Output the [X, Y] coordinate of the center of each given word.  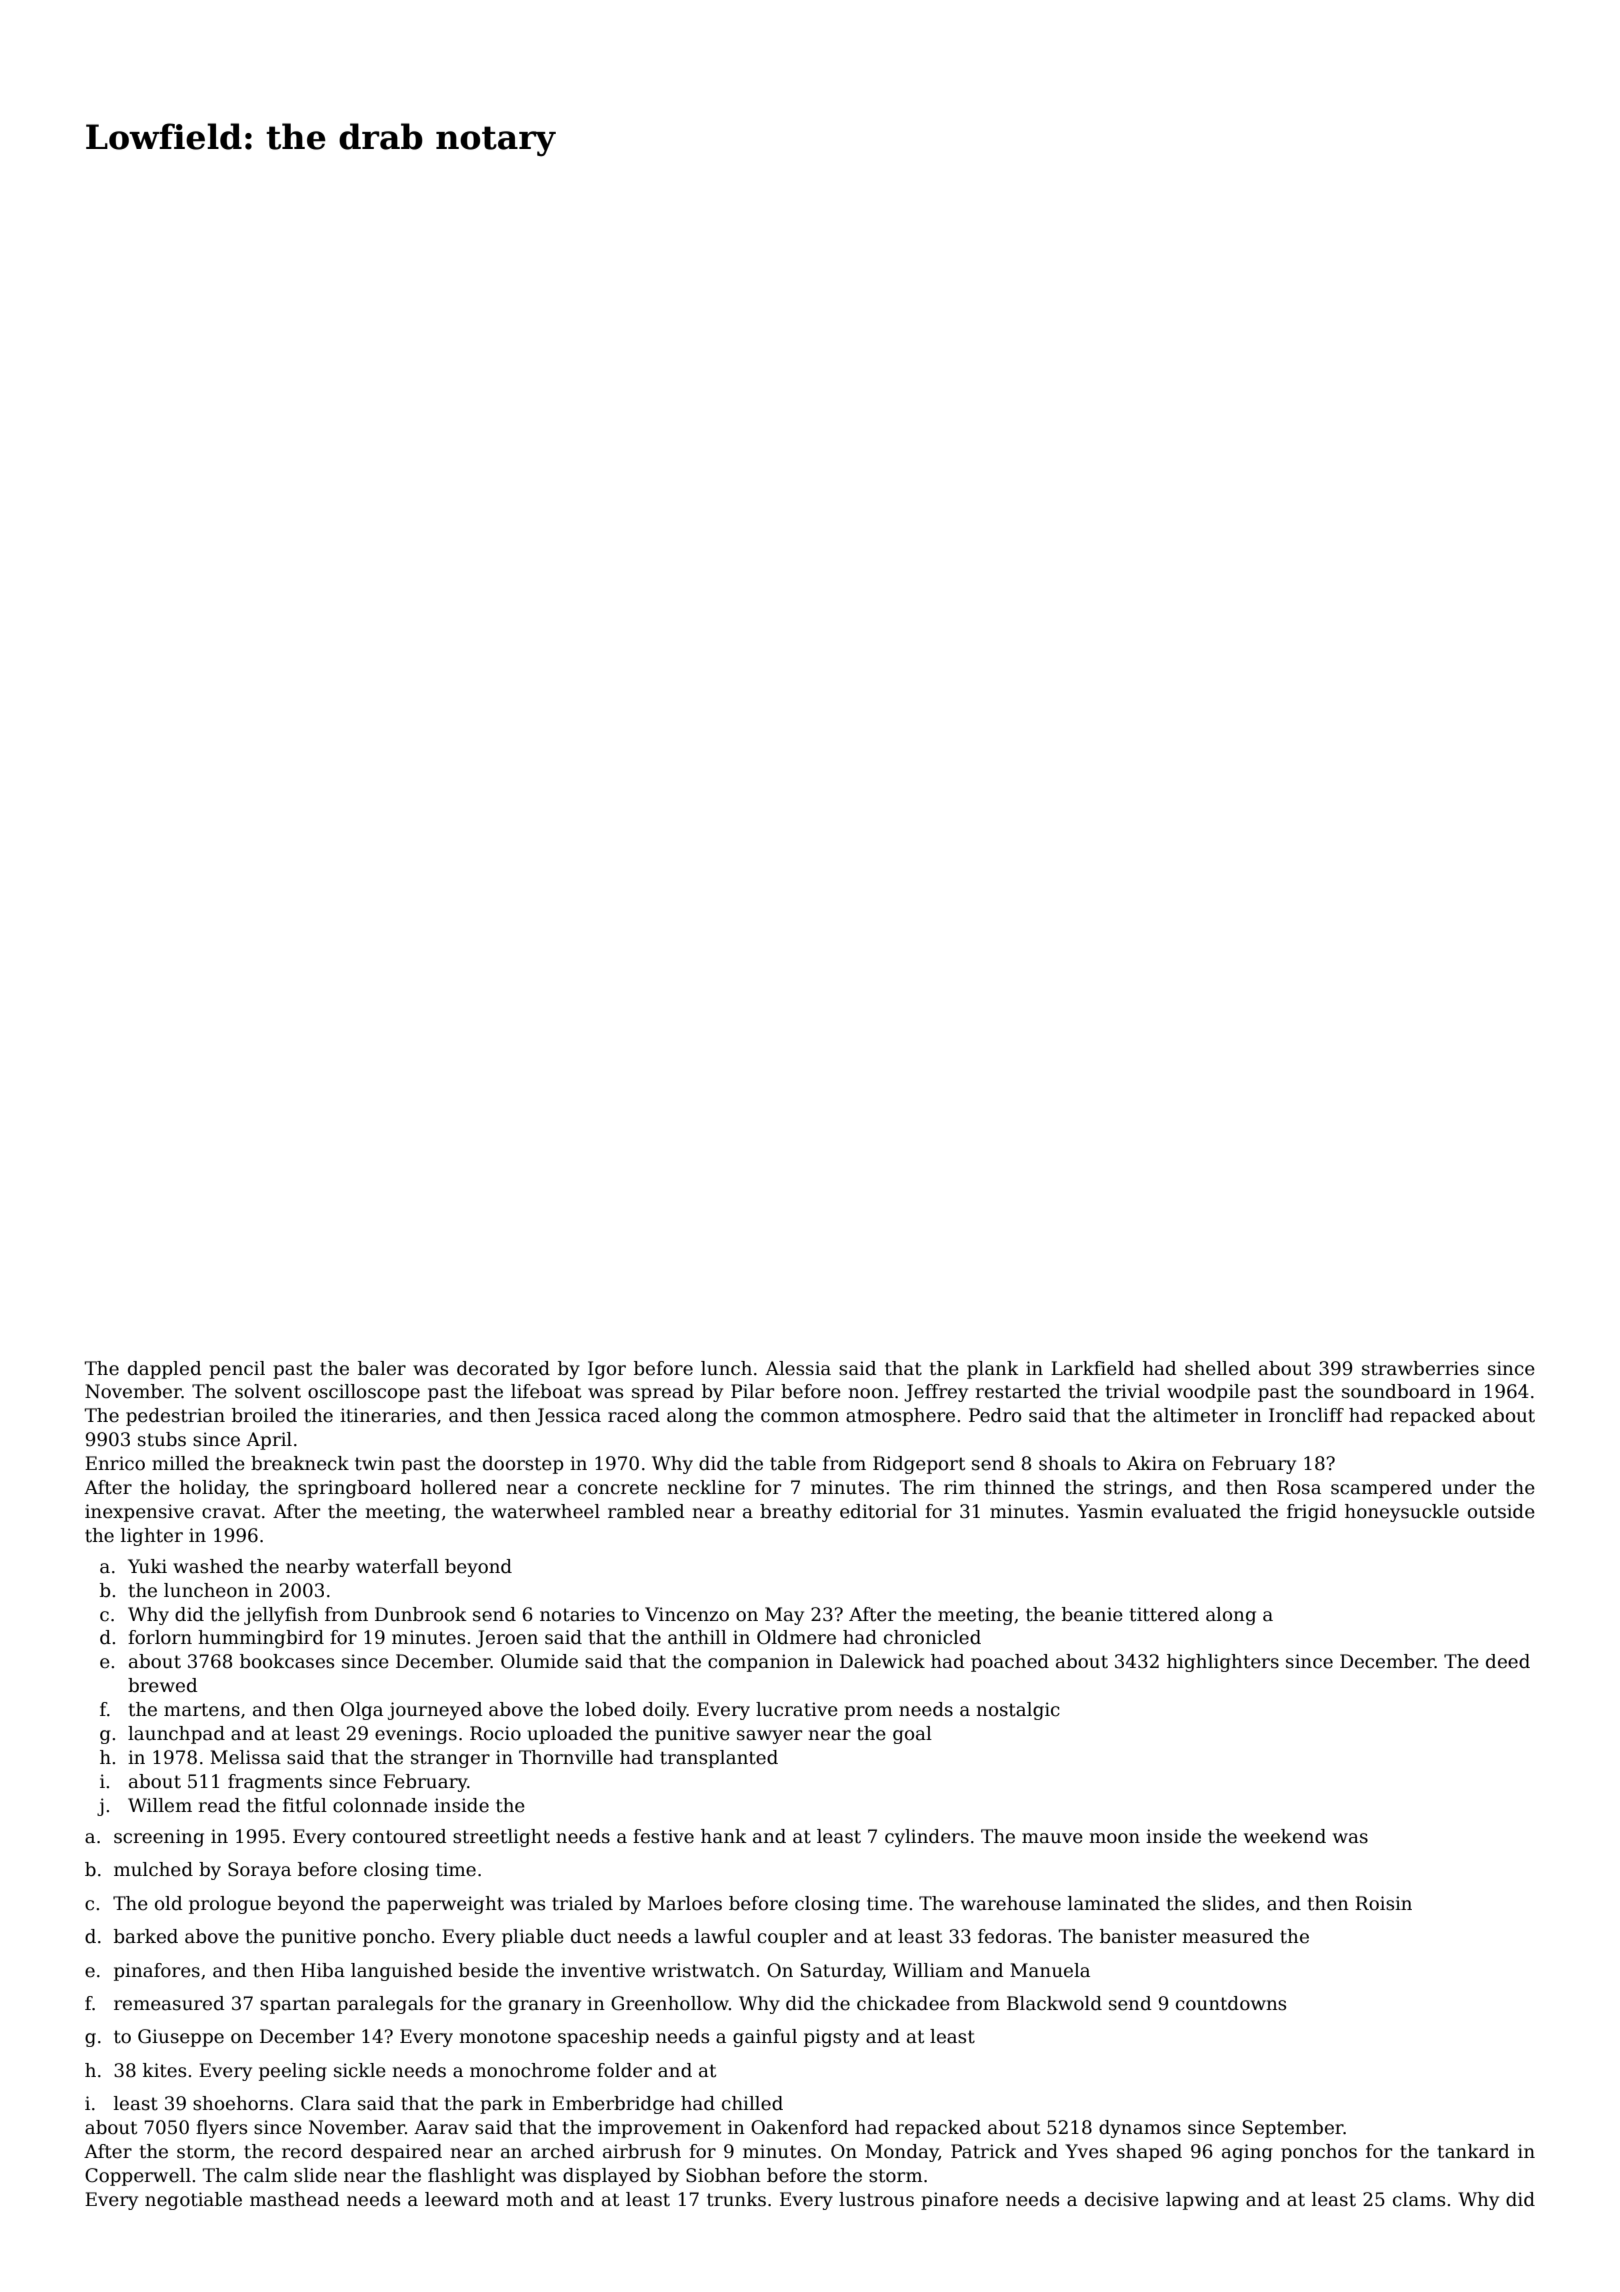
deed [1508, 1661]
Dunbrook [421, 1614]
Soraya [259, 1871]
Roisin [1383, 1903]
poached [1010, 1663]
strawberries [1420, 1368]
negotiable [193, 2201]
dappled [165, 1370]
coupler [793, 1938]
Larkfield [1093, 1368]
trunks [736, 2199]
